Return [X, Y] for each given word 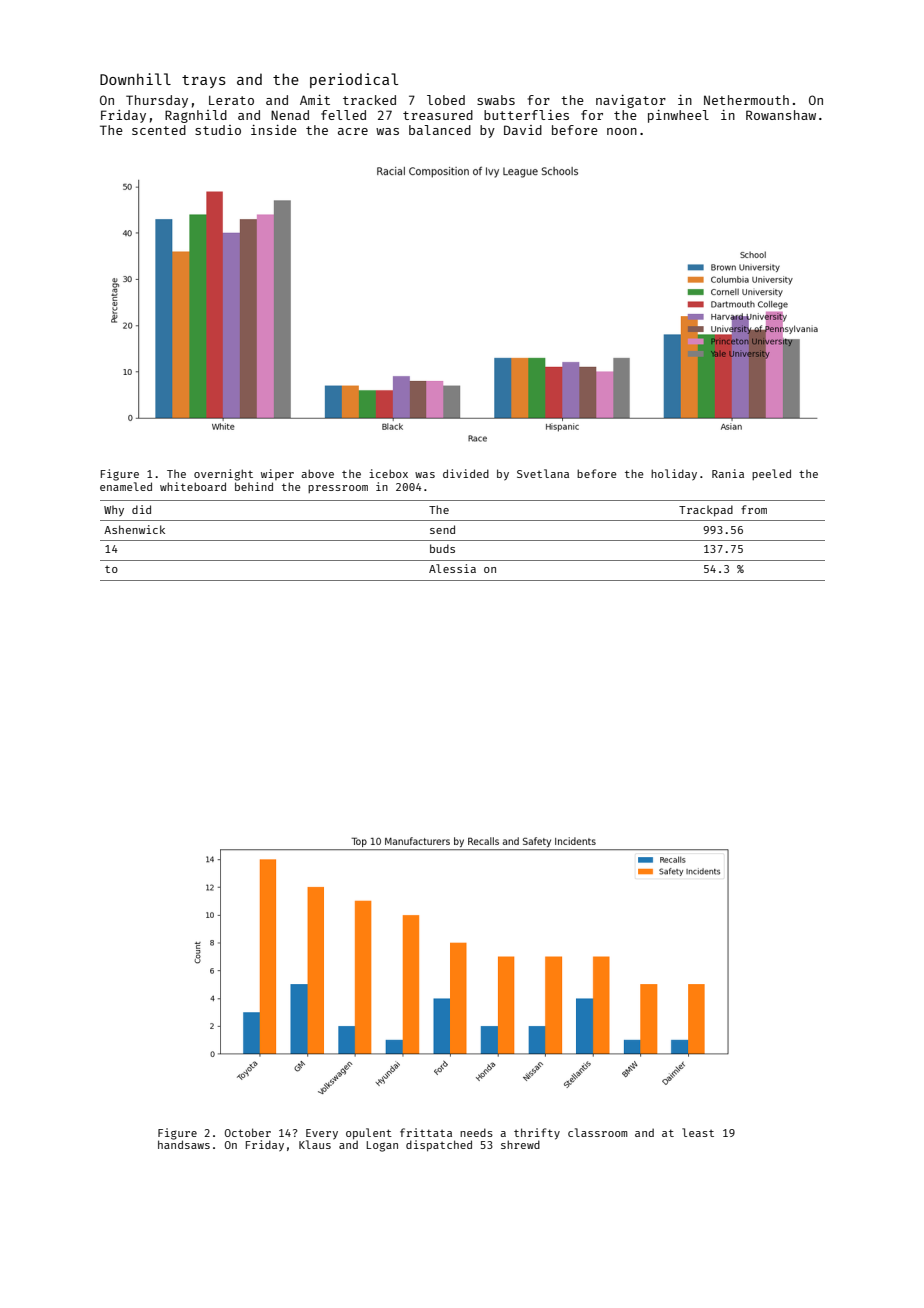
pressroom [338, 489]
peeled [771, 474]
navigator [631, 101]
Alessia [452, 568]
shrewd [520, 1144]
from [754, 509]
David [523, 130]
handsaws [184, 1144]
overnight [223, 475]
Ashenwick [134, 529]
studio [218, 130]
